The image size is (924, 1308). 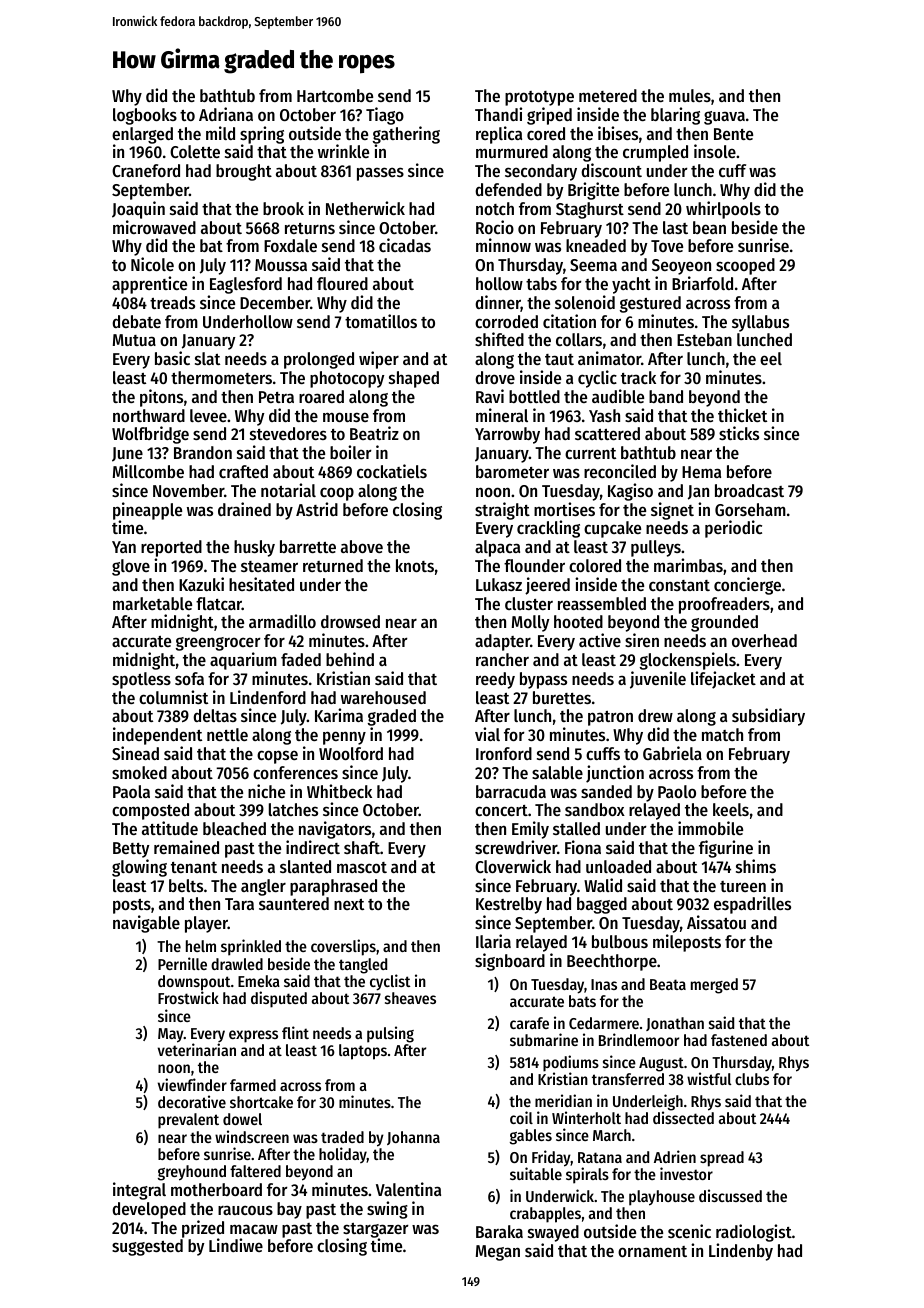 What do you see at coordinates (764, 640) in the document?
I see `overhead` at bounding box center [764, 640].
